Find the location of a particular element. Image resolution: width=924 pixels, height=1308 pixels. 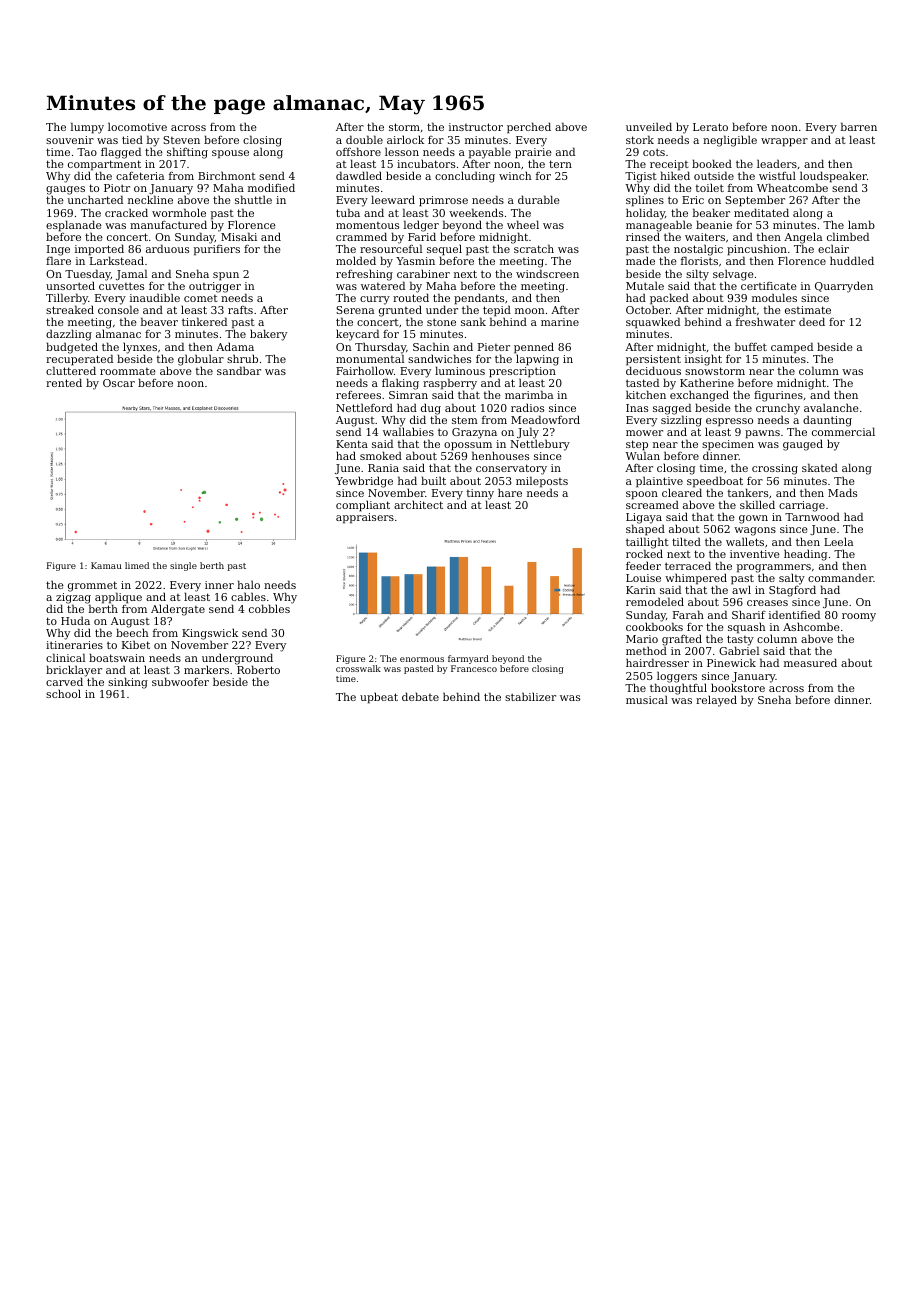

bakery is located at coordinates (268, 335).
